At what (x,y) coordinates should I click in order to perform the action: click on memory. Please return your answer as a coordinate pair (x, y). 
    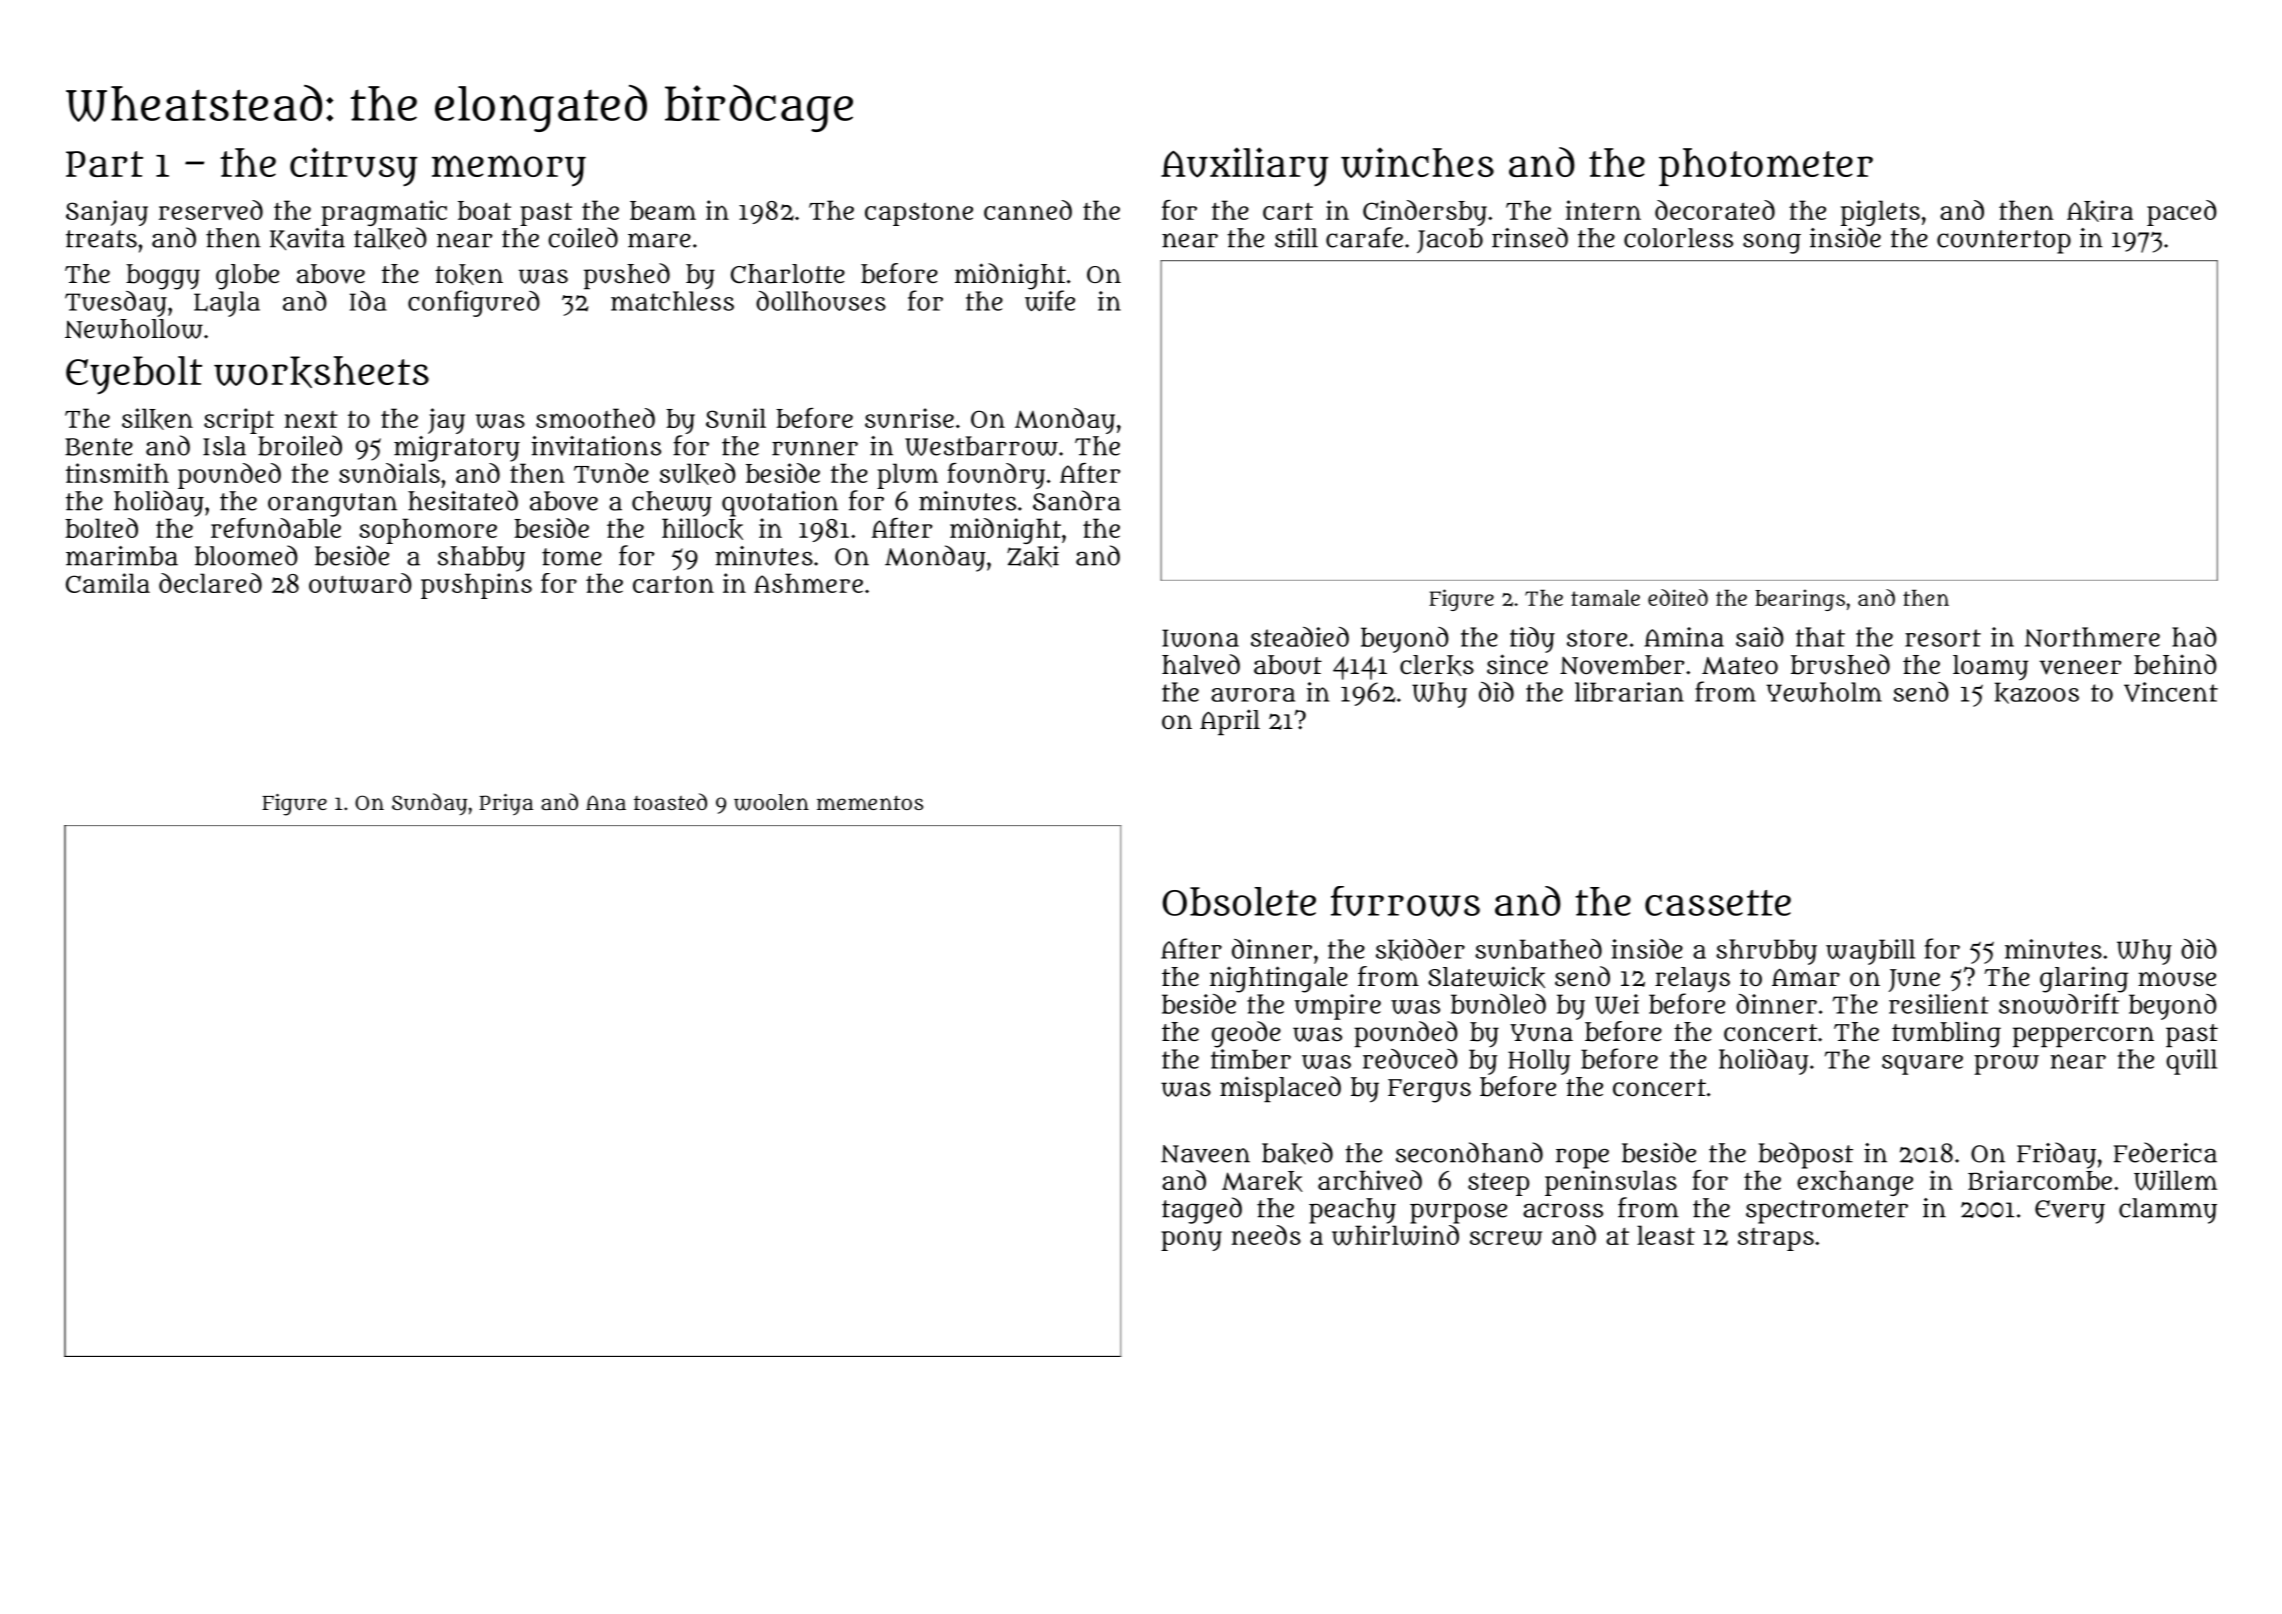
    Looking at the image, I should click on (509, 171).
